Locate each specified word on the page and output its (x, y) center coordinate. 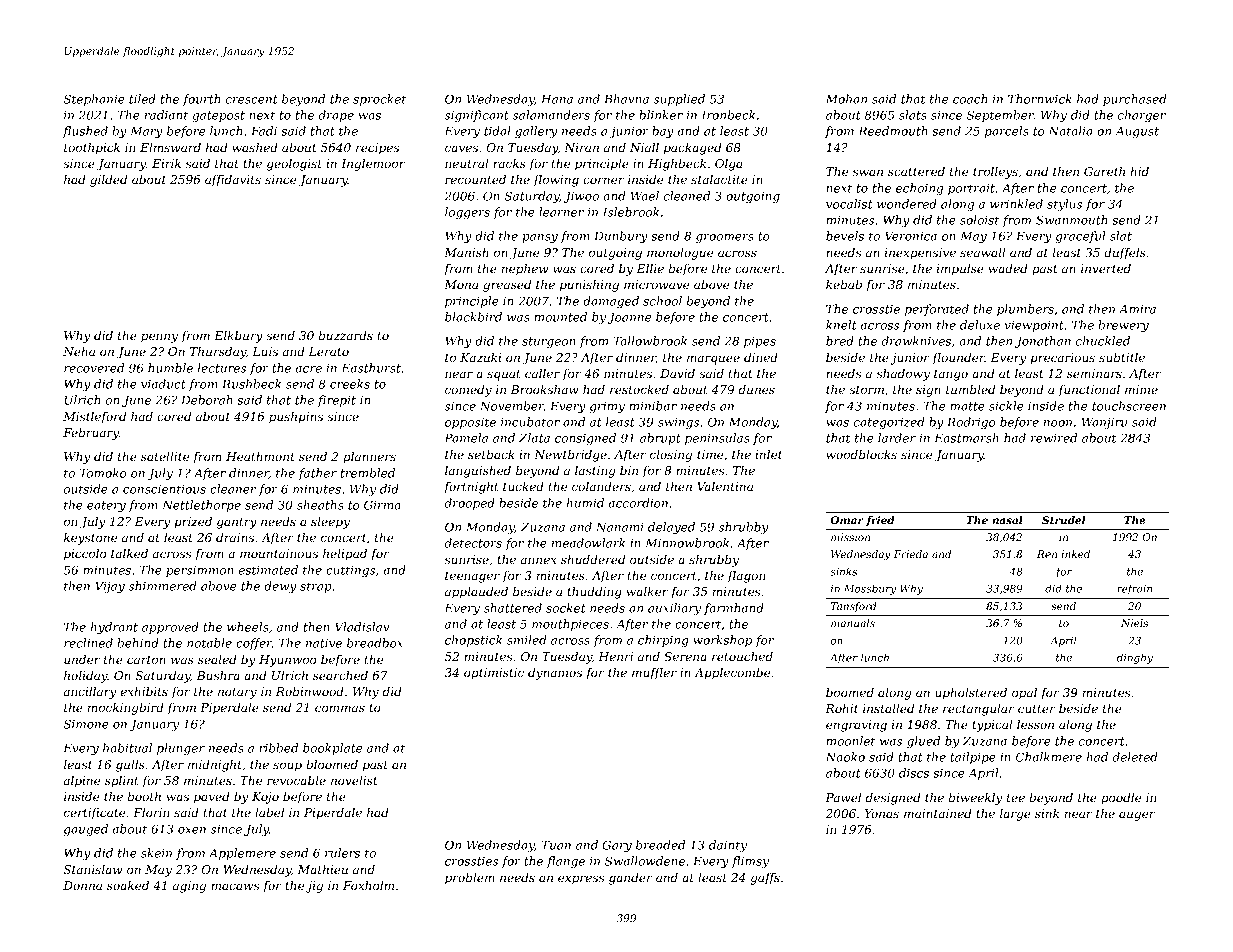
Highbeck (677, 165)
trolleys (995, 173)
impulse (960, 270)
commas (340, 708)
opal (1024, 694)
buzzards (346, 336)
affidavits (233, 181)
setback (491, 454)
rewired (1054, 438)
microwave (656, 284)
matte (967, 406)
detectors (473, 543)
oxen (192, 830)
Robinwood (310, 691)
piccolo (85, 555)
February (91, 434)
